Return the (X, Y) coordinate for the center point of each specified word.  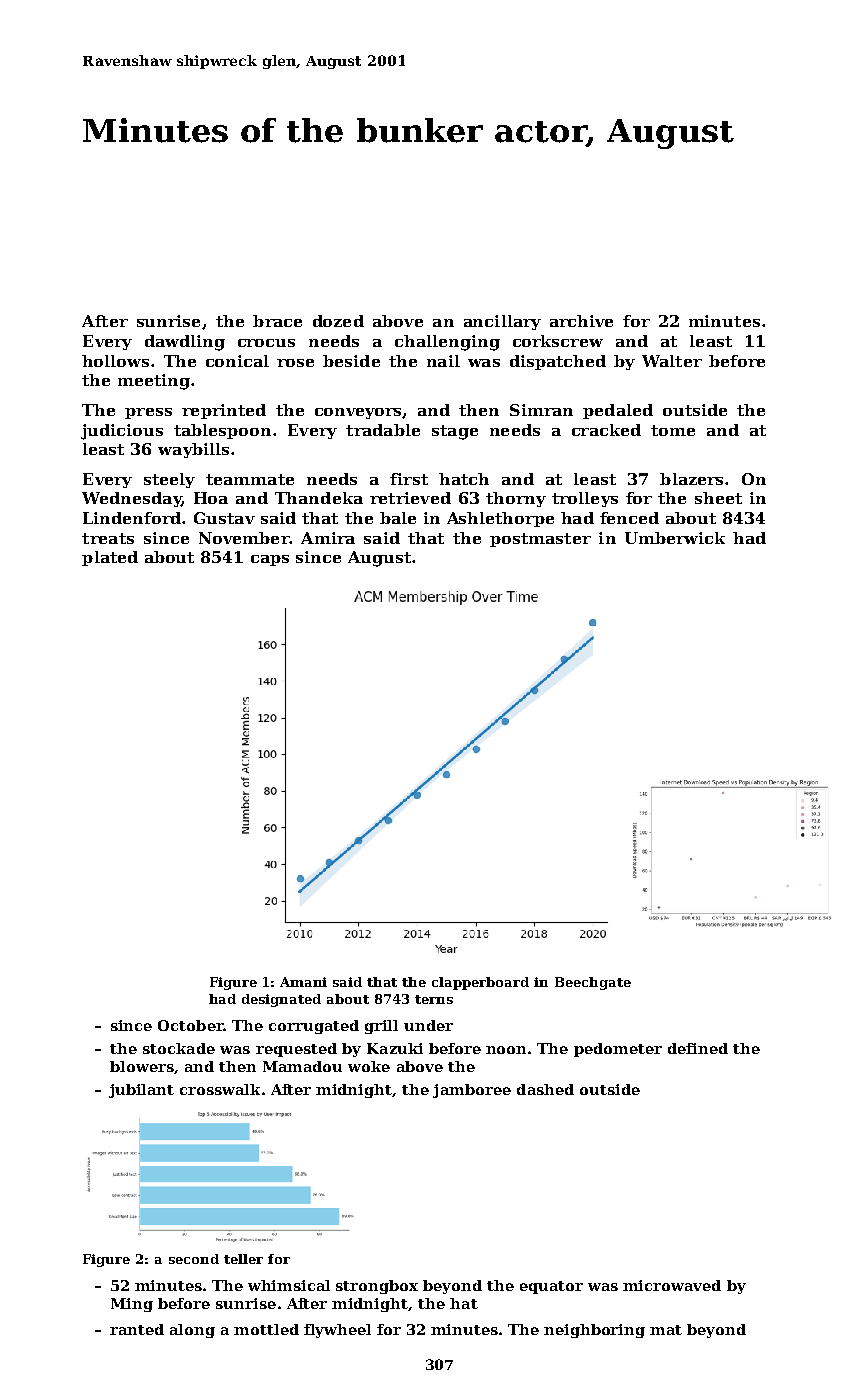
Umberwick (675, 538)
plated (110, 558)
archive (581, 321)
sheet (718, 498)
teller (243, 1259)
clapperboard (480, 983)
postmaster (540, 540)
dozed (338, 321)
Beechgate (593, 983)
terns (434, 999)
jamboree (472, 1091)
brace (277, 321)
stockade (179, 1048)
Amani (303, 982)
